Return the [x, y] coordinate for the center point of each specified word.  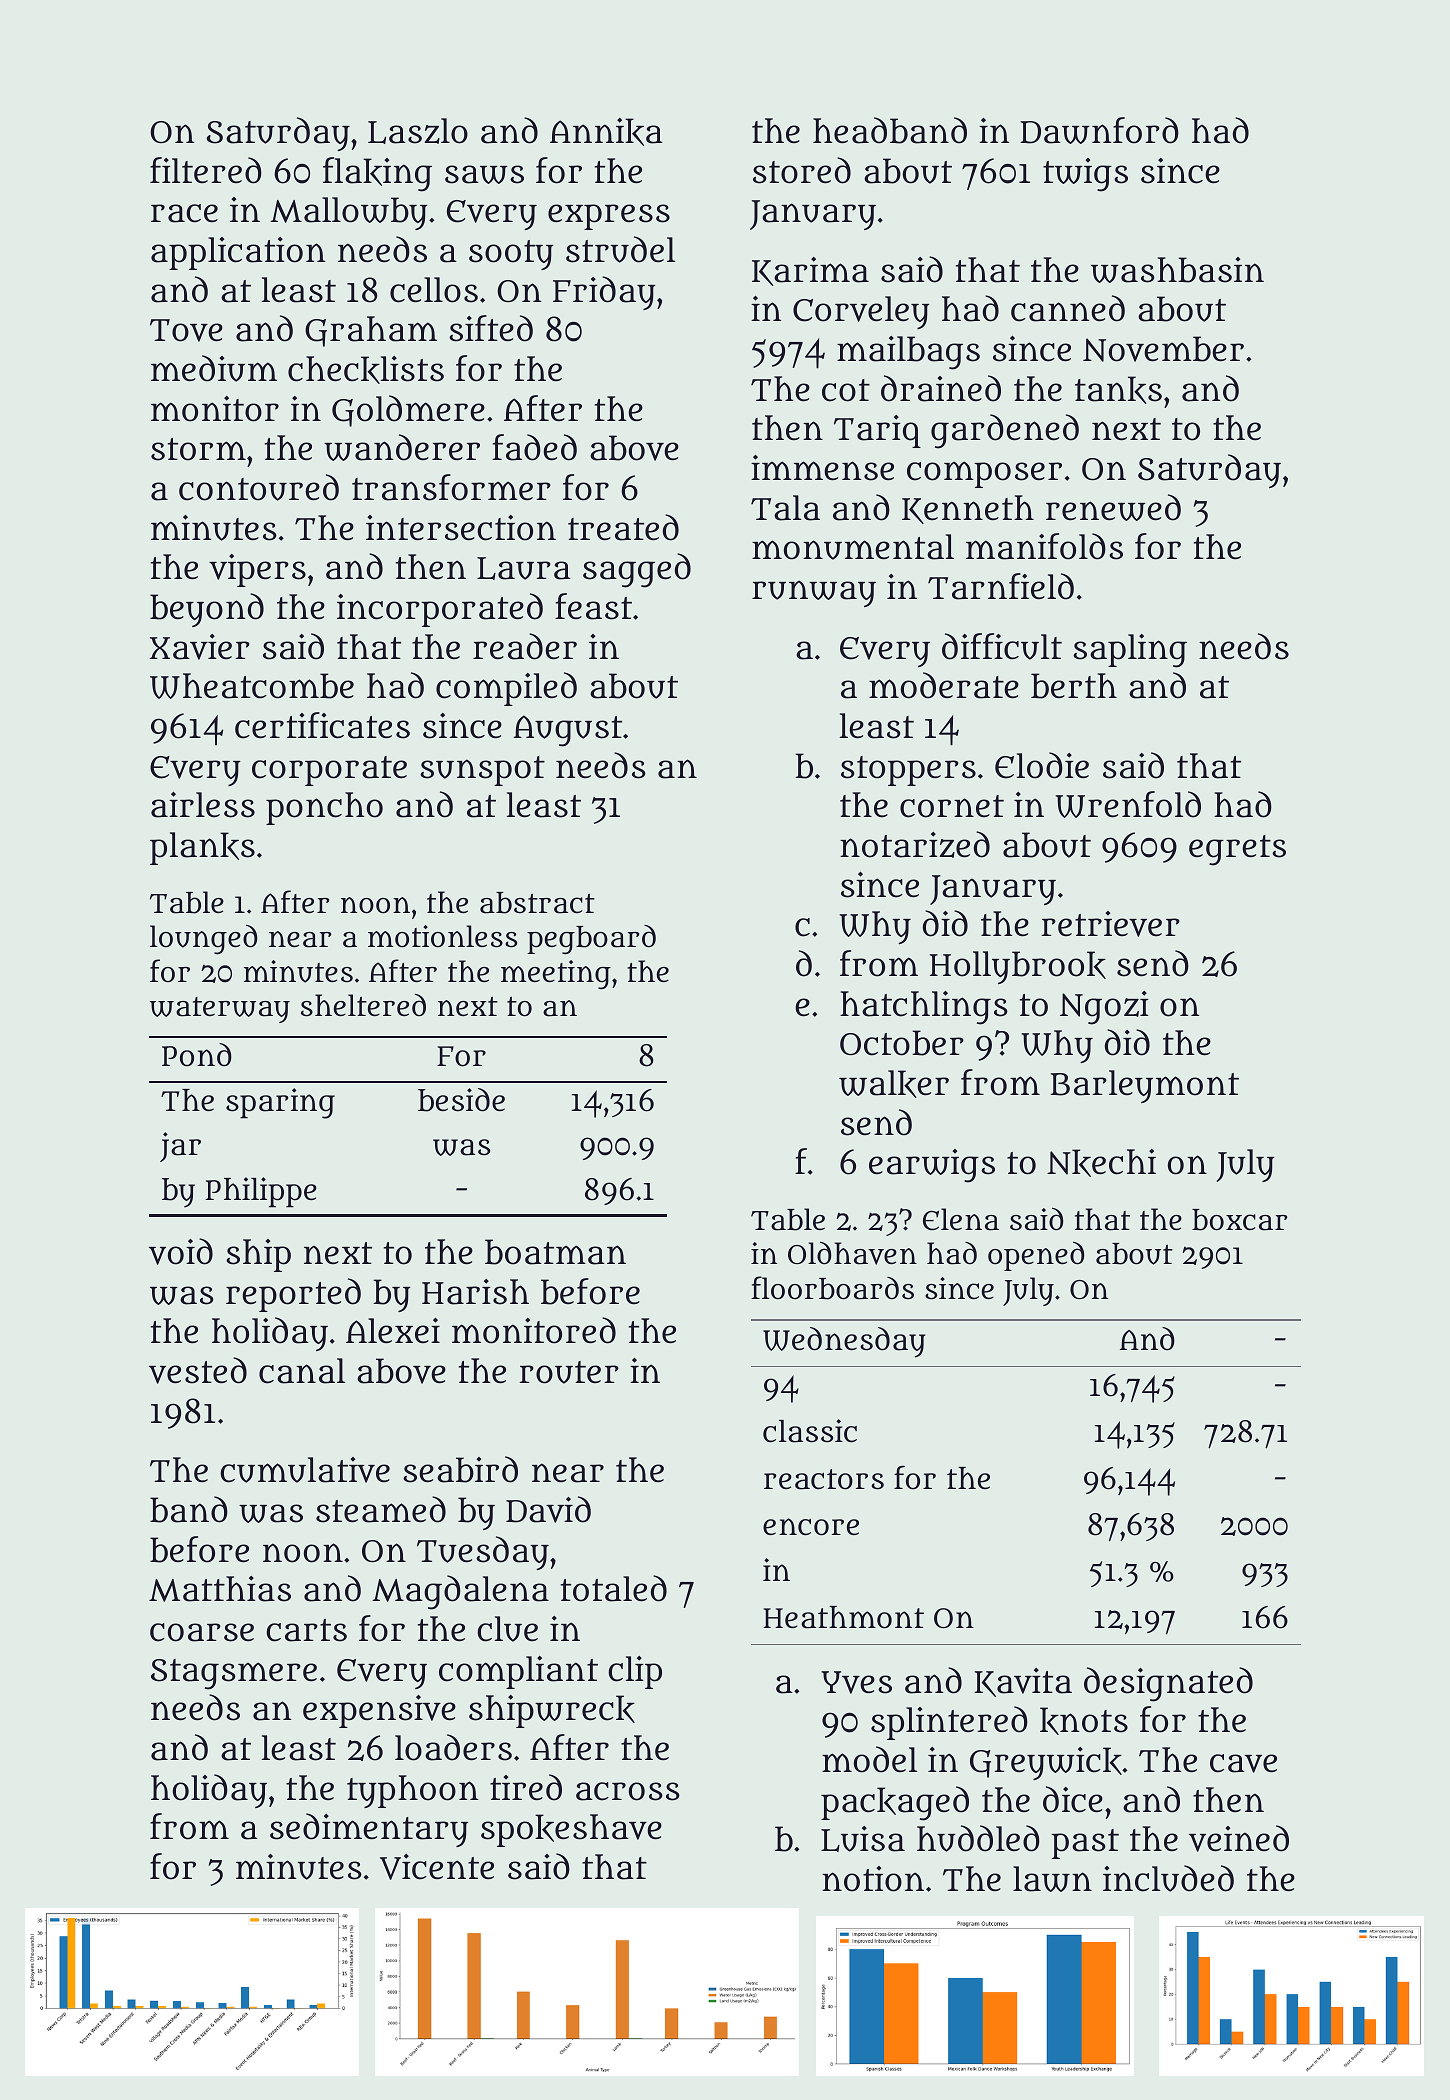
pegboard [591, 940]
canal [302, 1371]
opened [1036, 1256]
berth [1074, 686]
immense [822, 468]
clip [635, 1672]
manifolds [1044, 546]
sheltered [363, 1005]
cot [846, 390]
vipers [257, 570]
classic [810, 1431]
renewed [1113, 507]
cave [1243, 1763]
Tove [186, 330]
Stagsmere [234, 1674]
